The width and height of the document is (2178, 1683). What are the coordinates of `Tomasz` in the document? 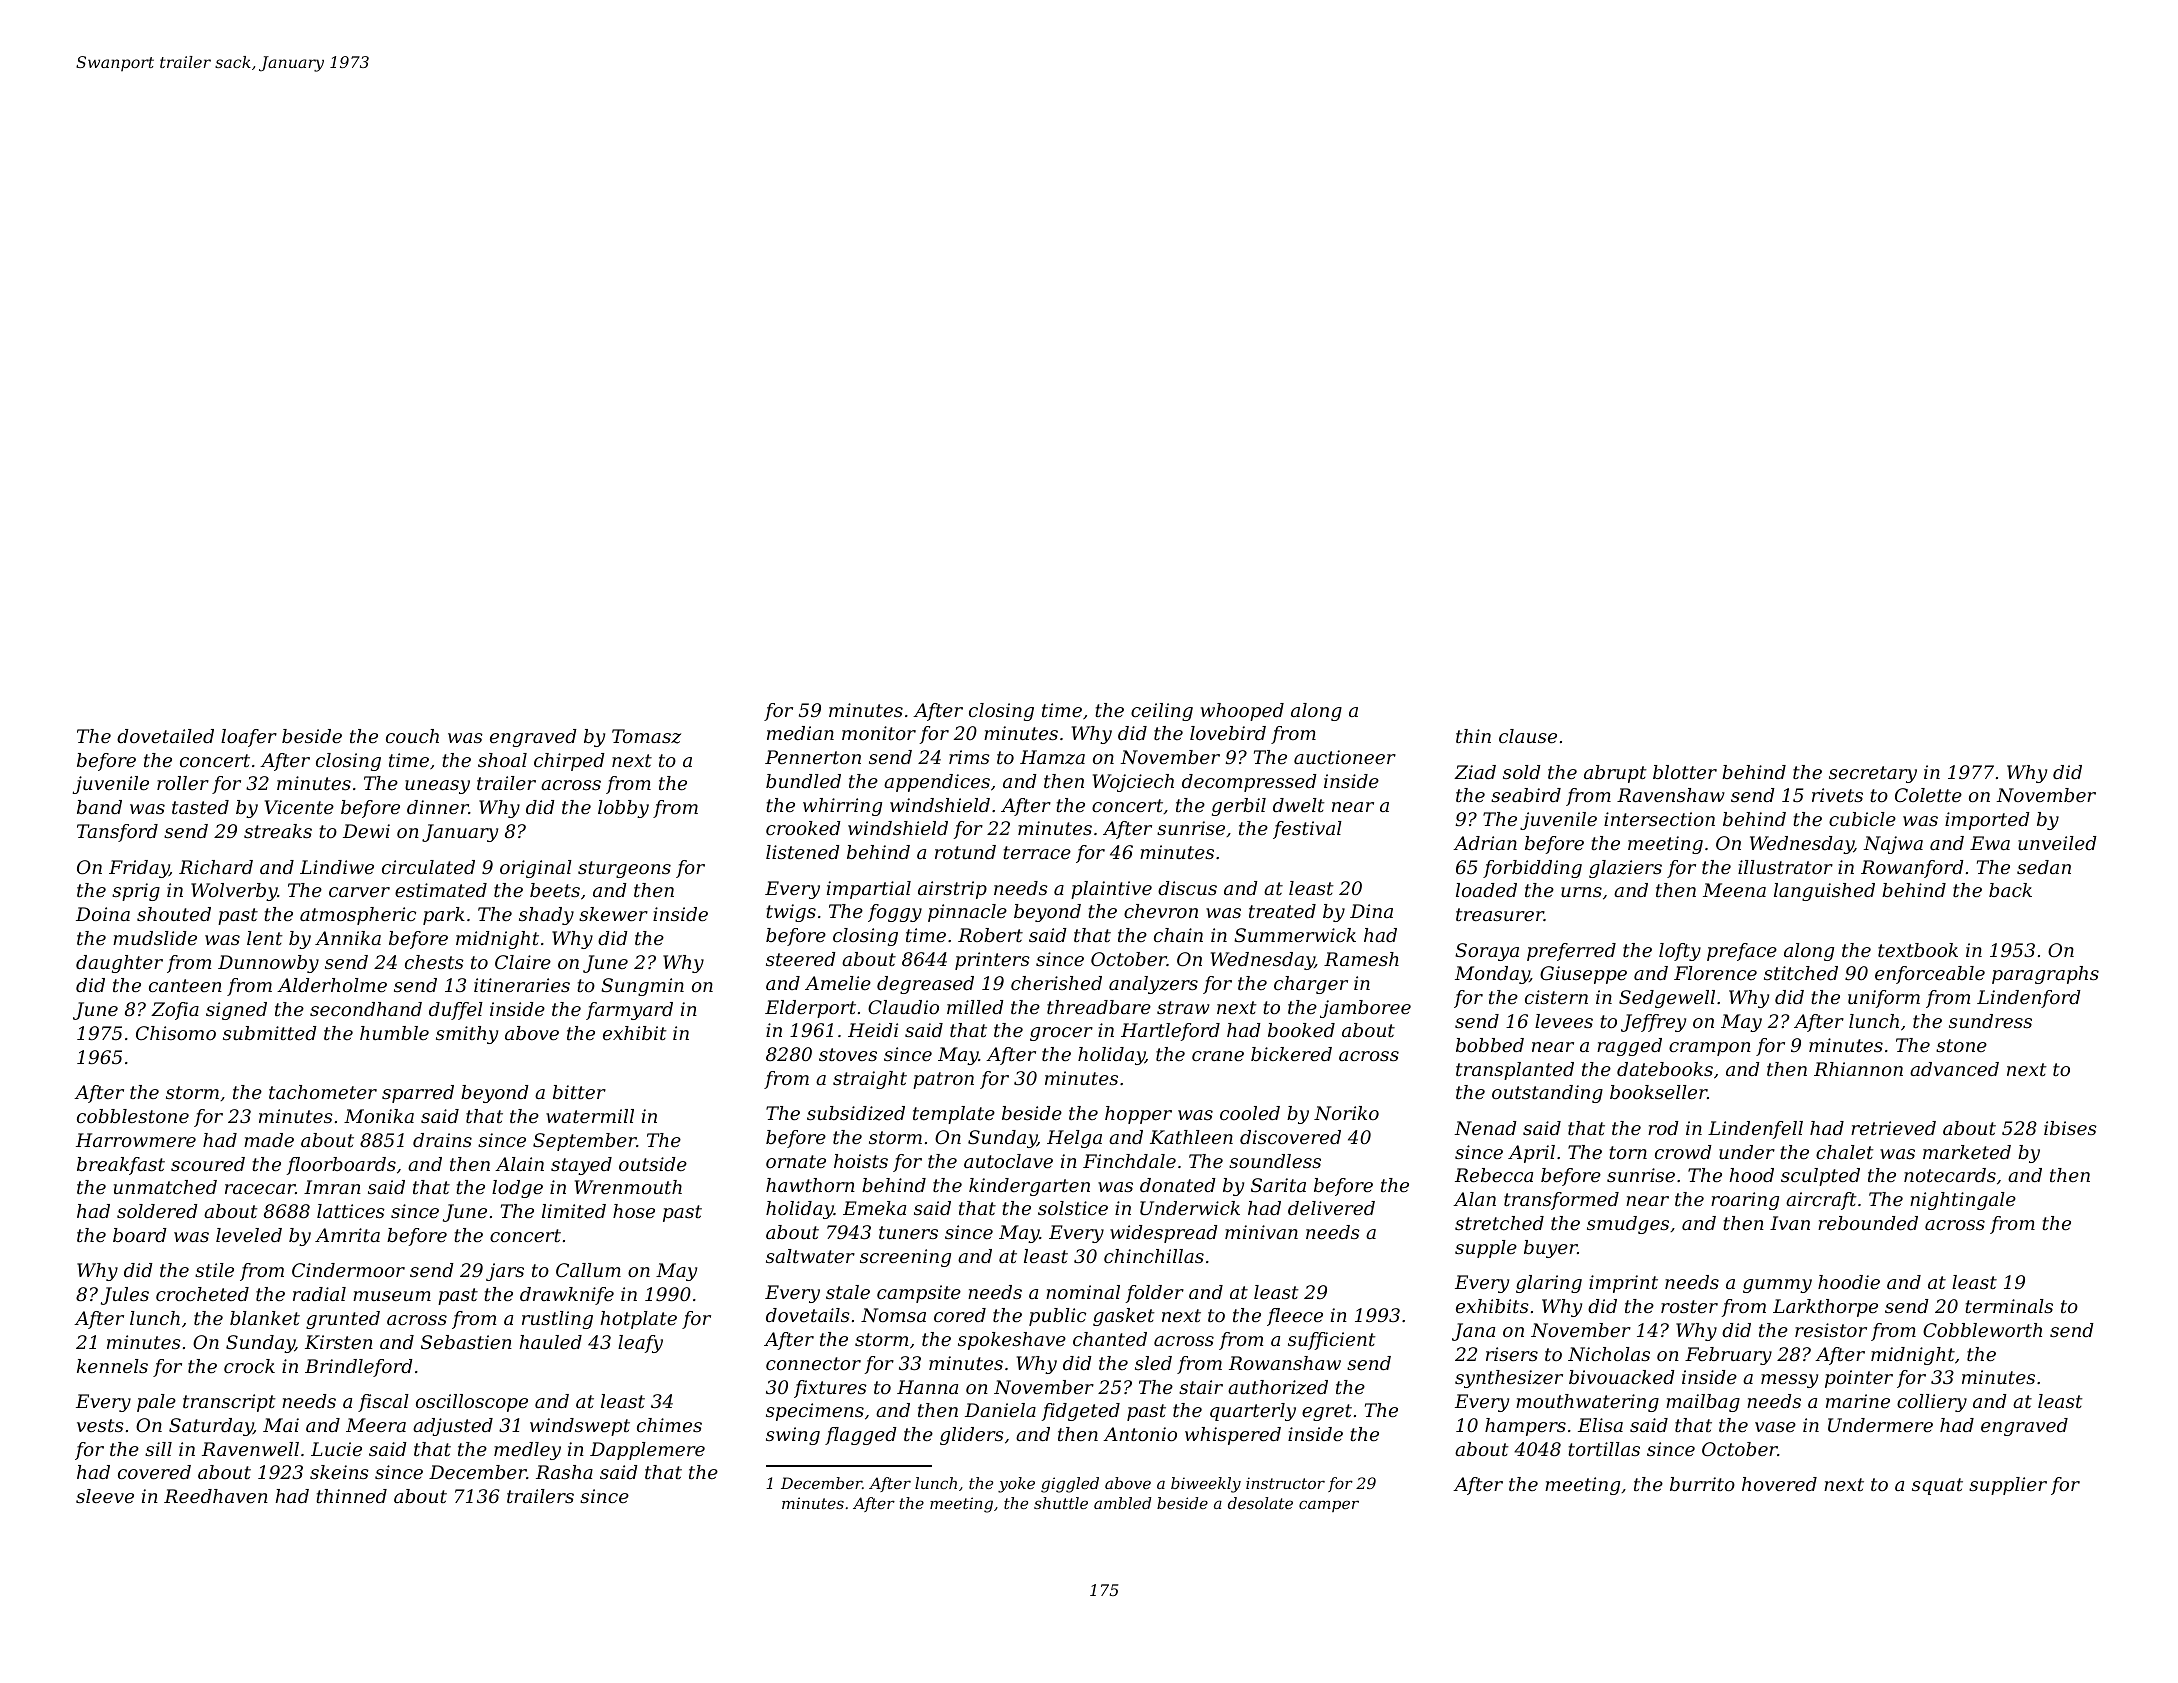 It's located at (646, 736).
